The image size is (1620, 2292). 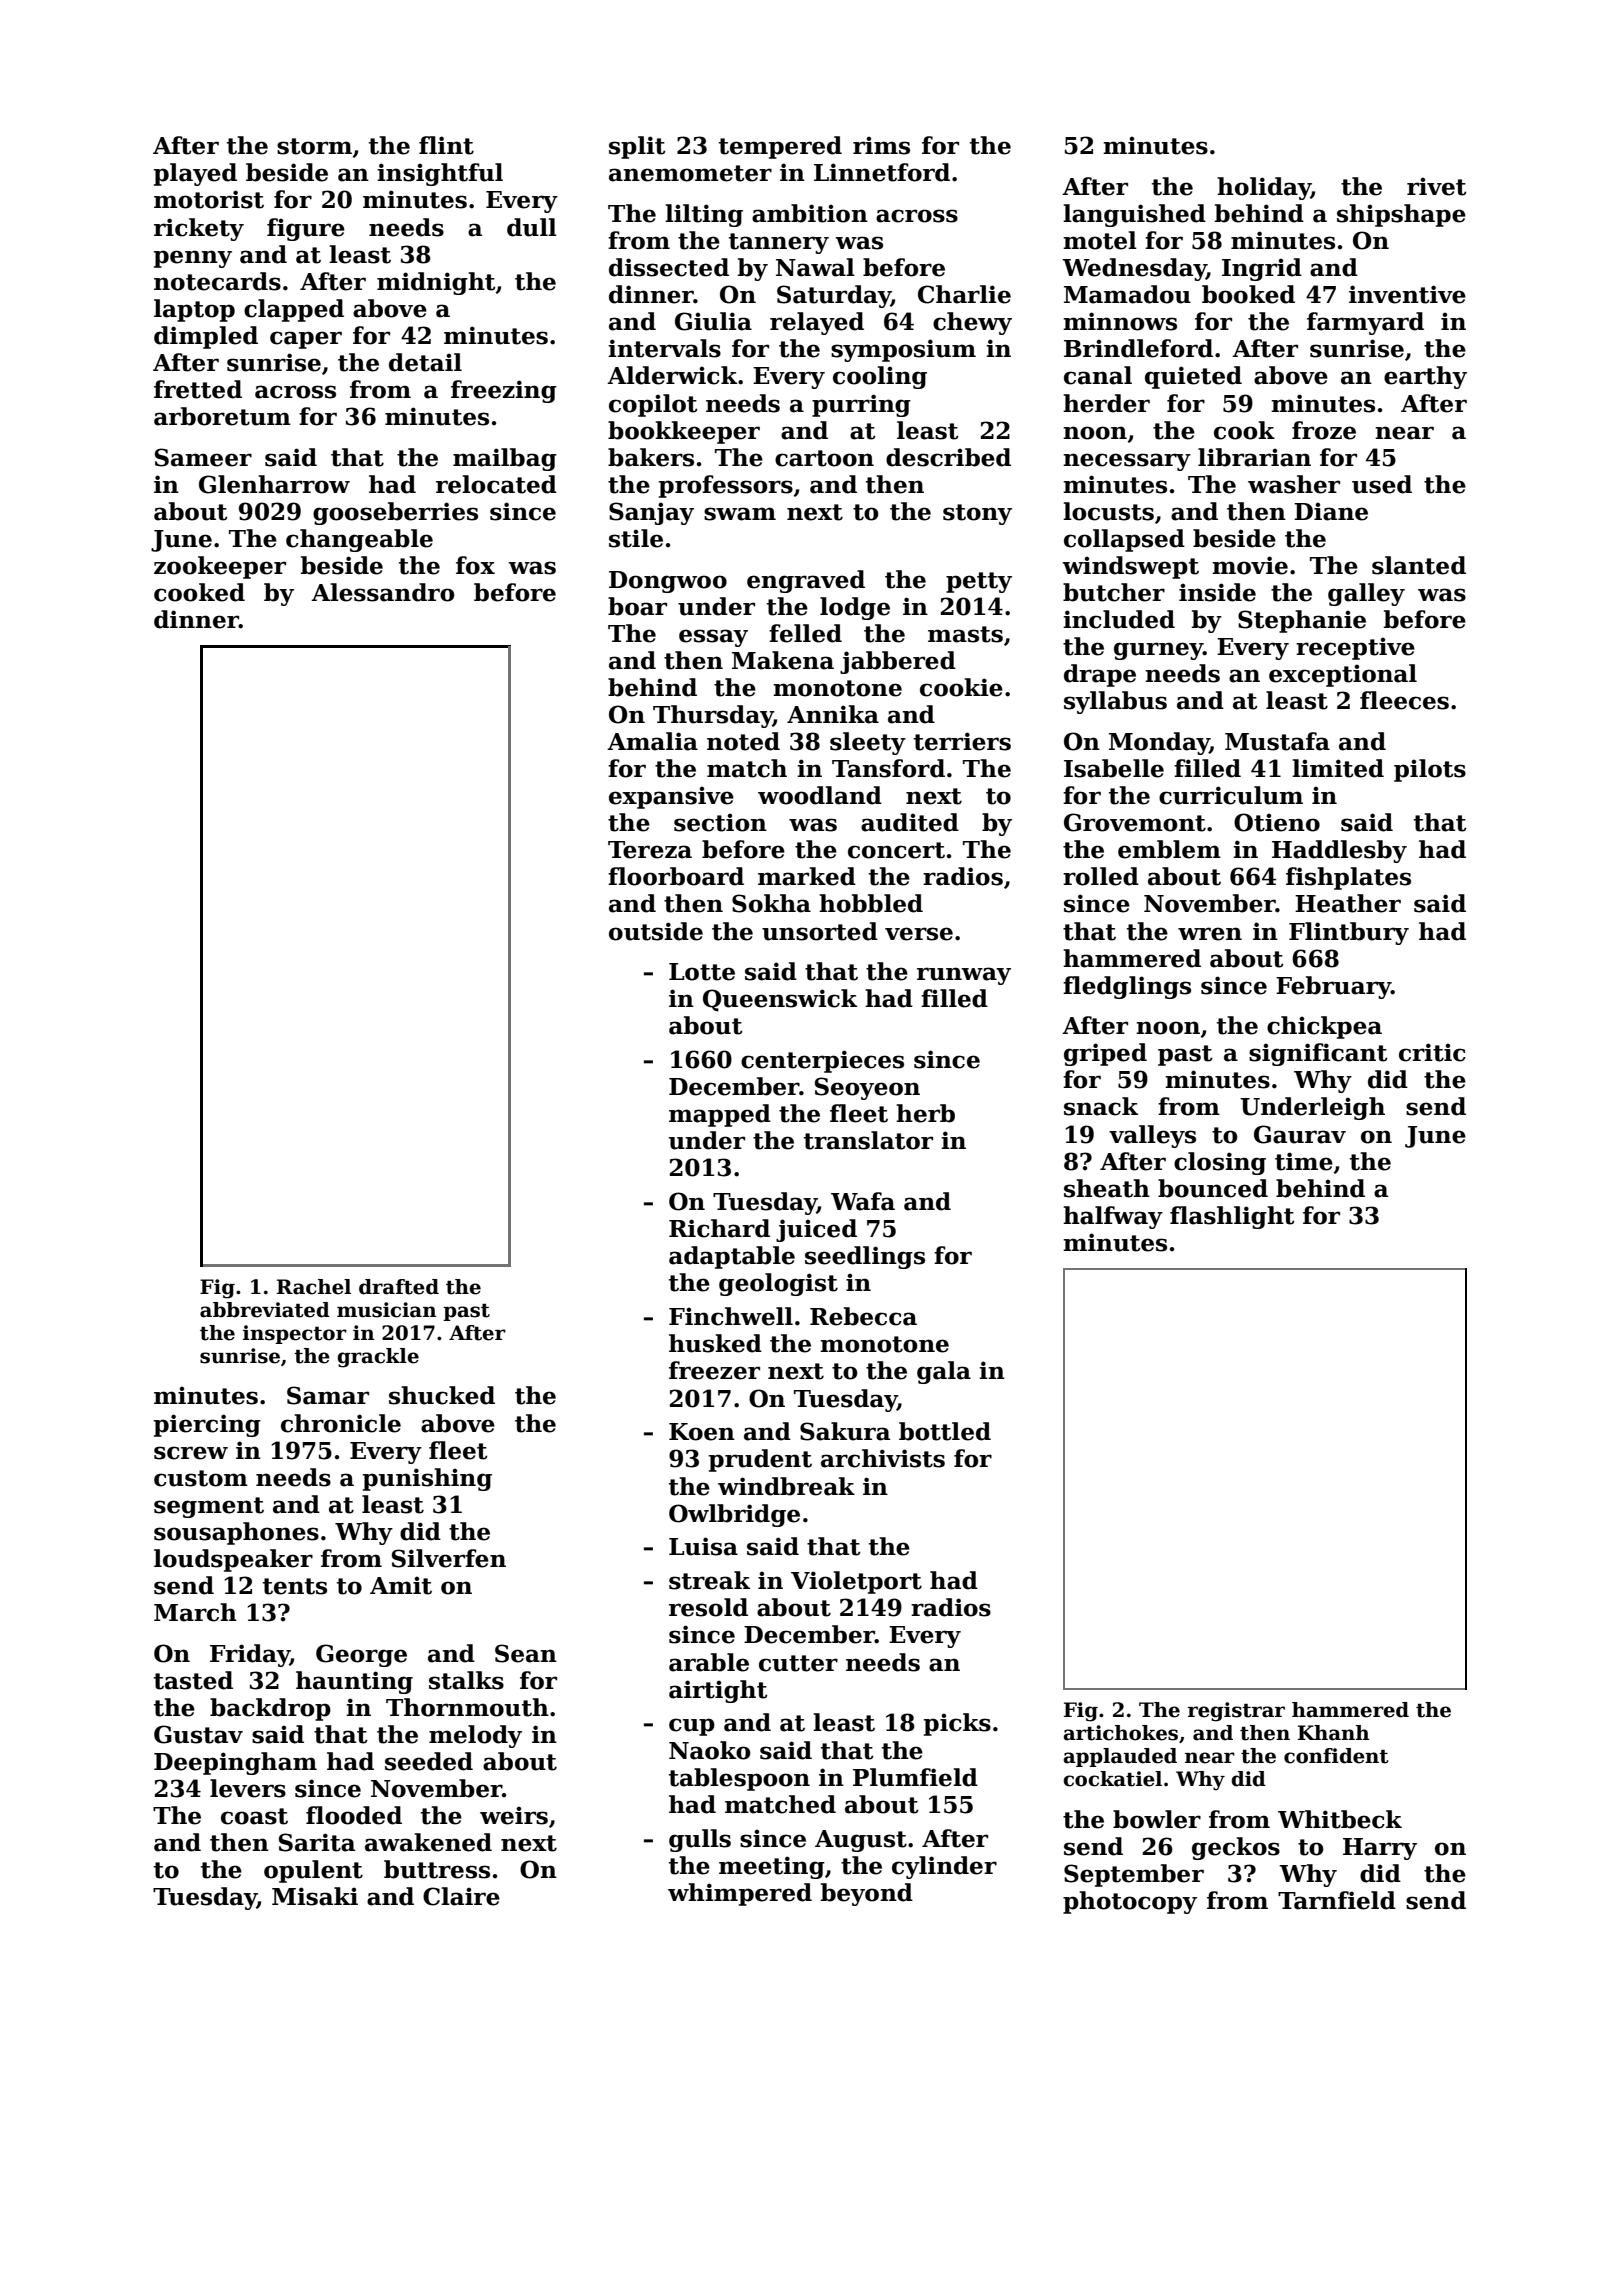 I want to click on curriculum, so click(x=1231, y=795).
